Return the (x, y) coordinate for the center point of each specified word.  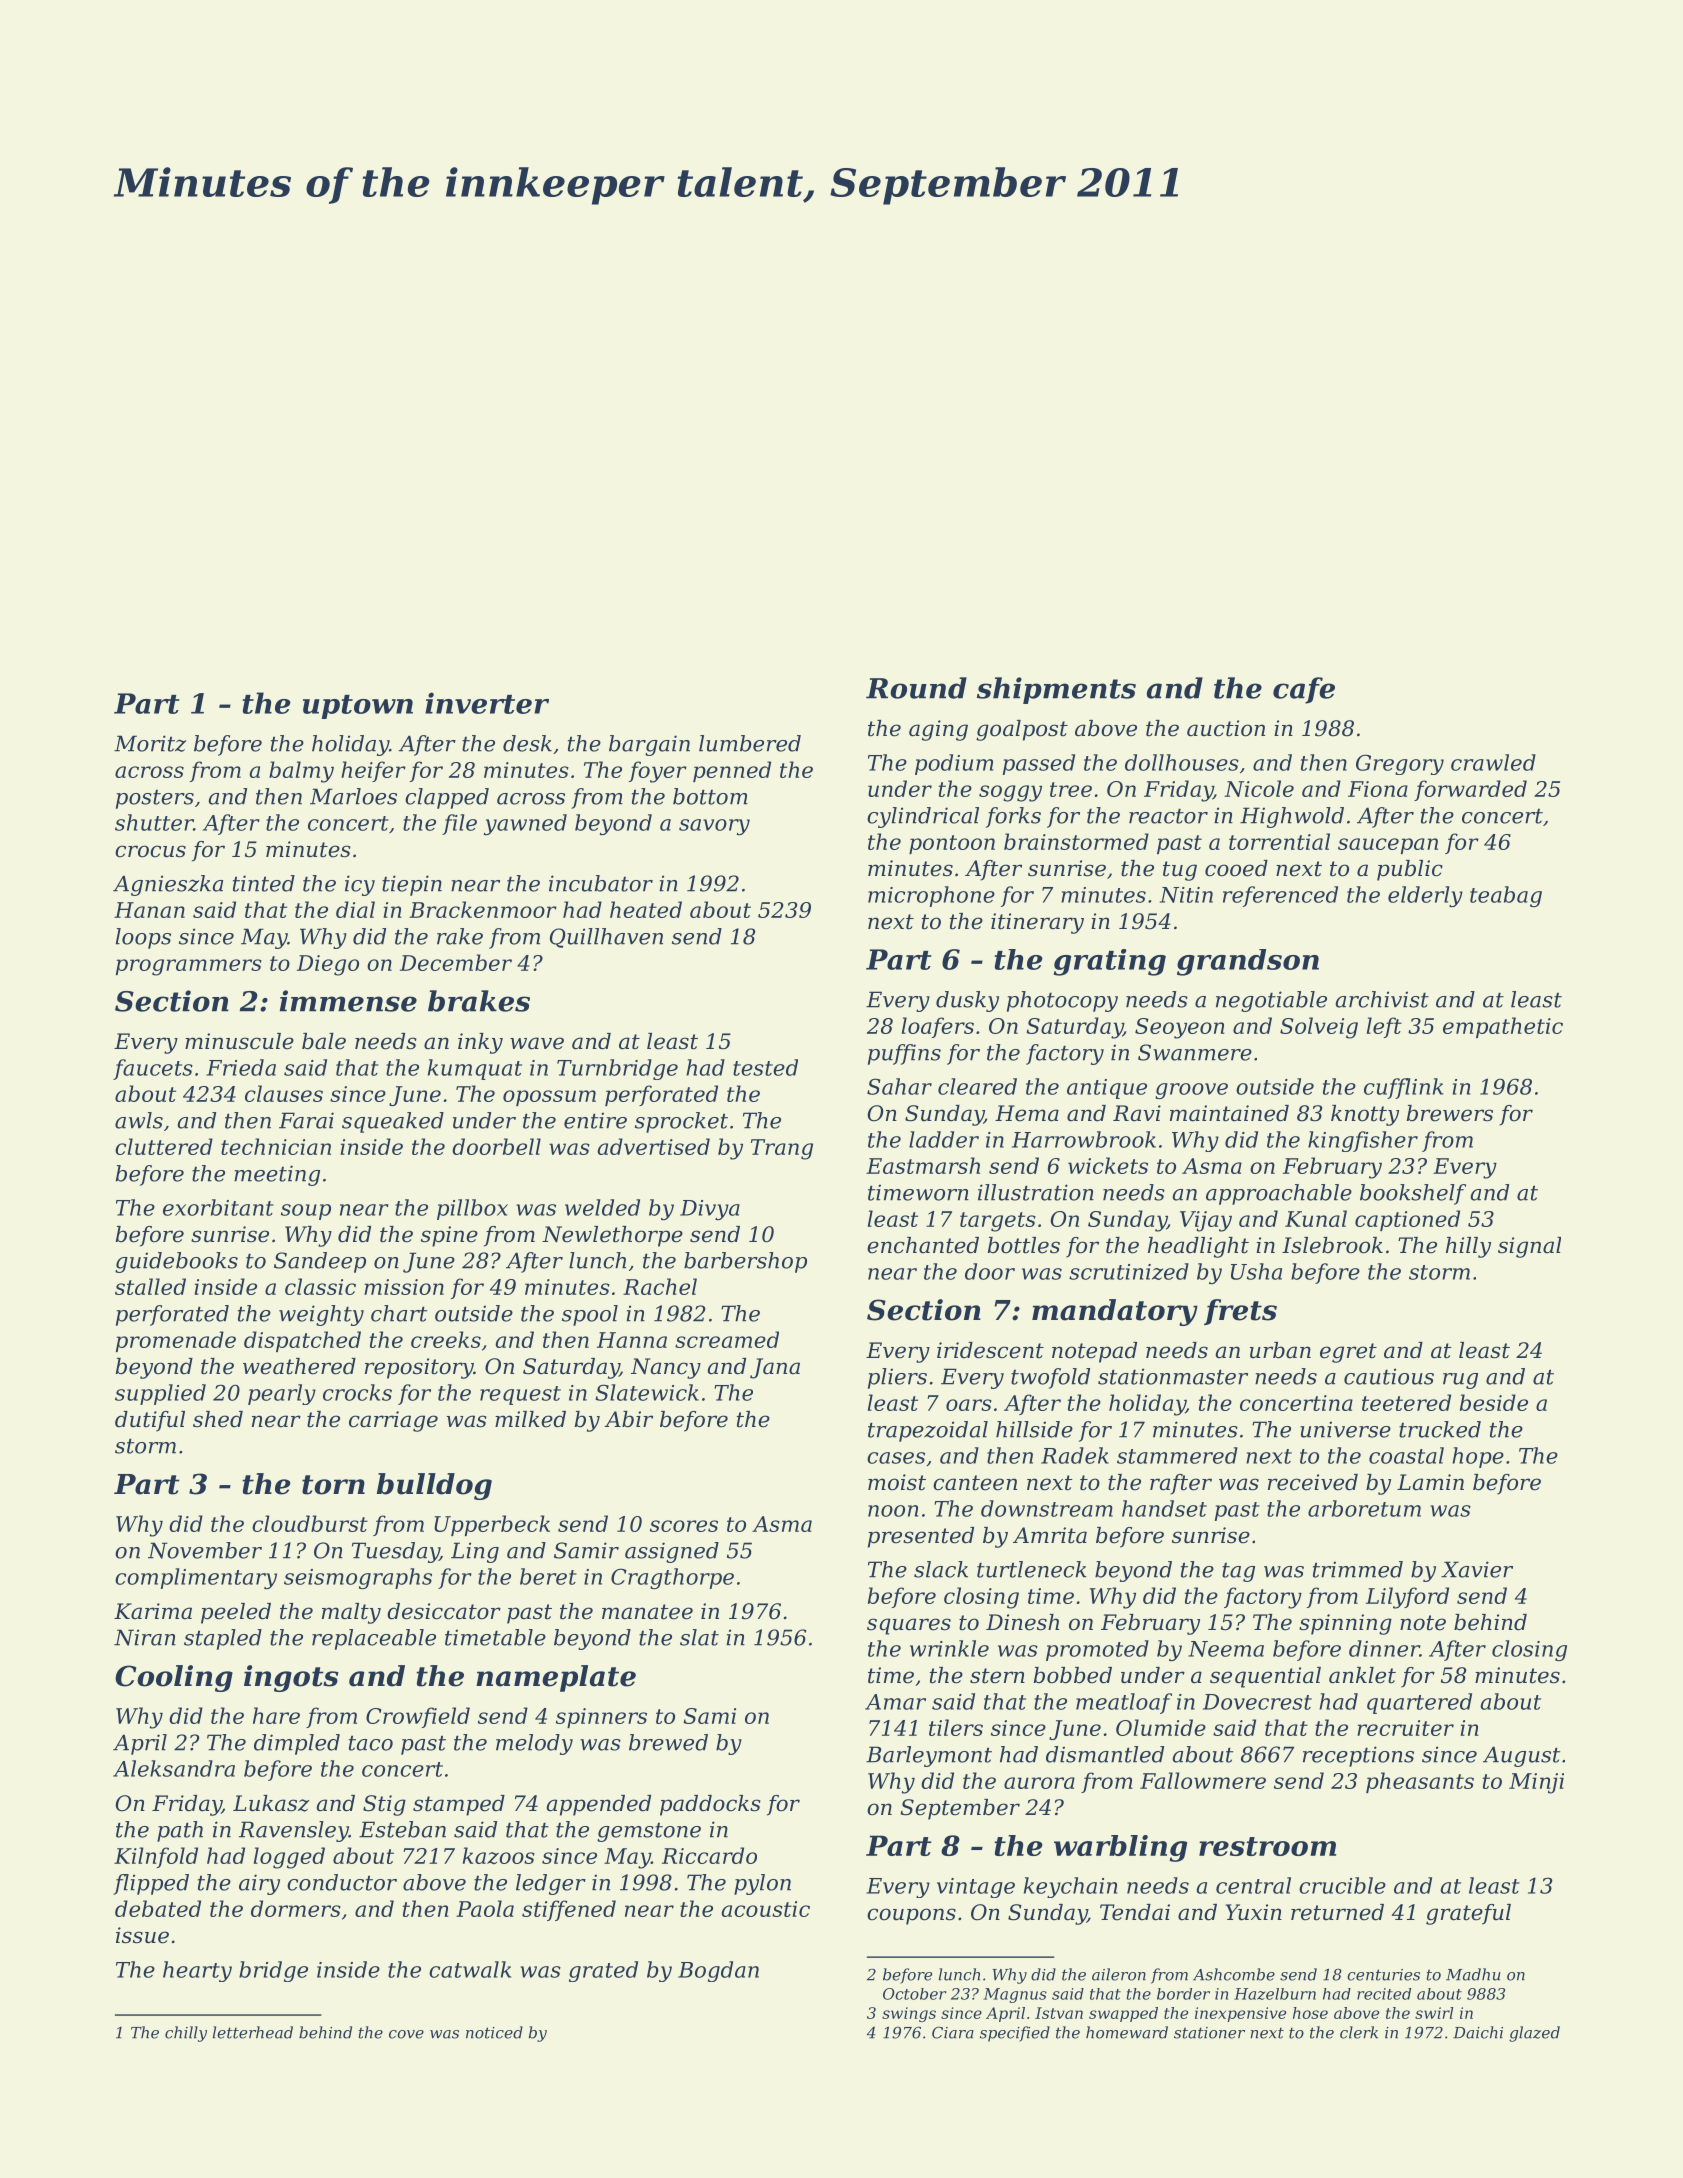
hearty (197, 1971)
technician (276, 1146)
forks (1013, 817)
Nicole (1259, 788)
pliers (897, 1378)
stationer (1209, 2033)
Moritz (150, 743)
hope (1478, 1457)
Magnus (1015, 1995)
